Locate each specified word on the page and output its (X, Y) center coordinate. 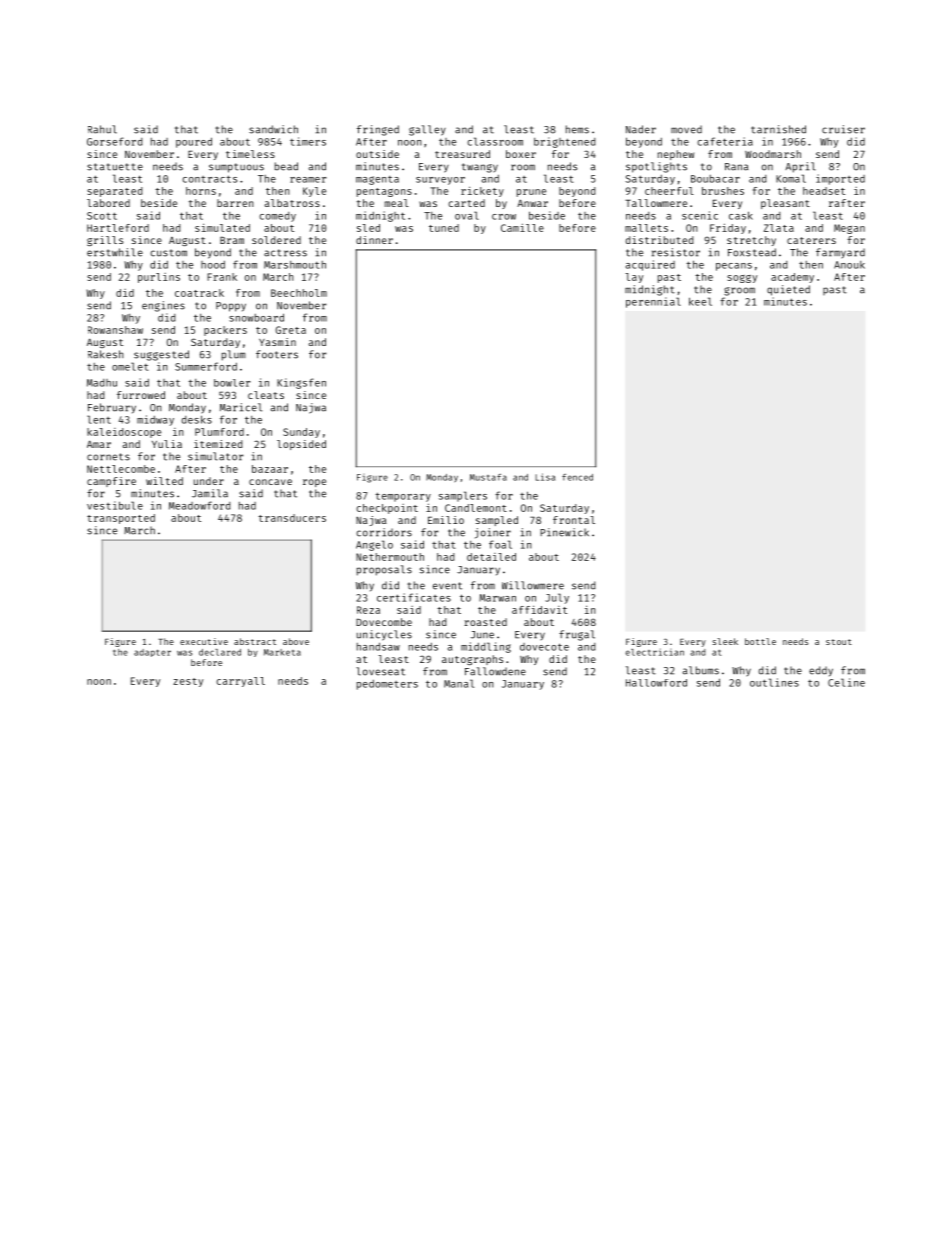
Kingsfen (301, 383)
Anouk (849, 265)
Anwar (532, 203)
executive (204, 641)
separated (115, 192)
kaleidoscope (124, 433)
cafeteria (725, 141)
